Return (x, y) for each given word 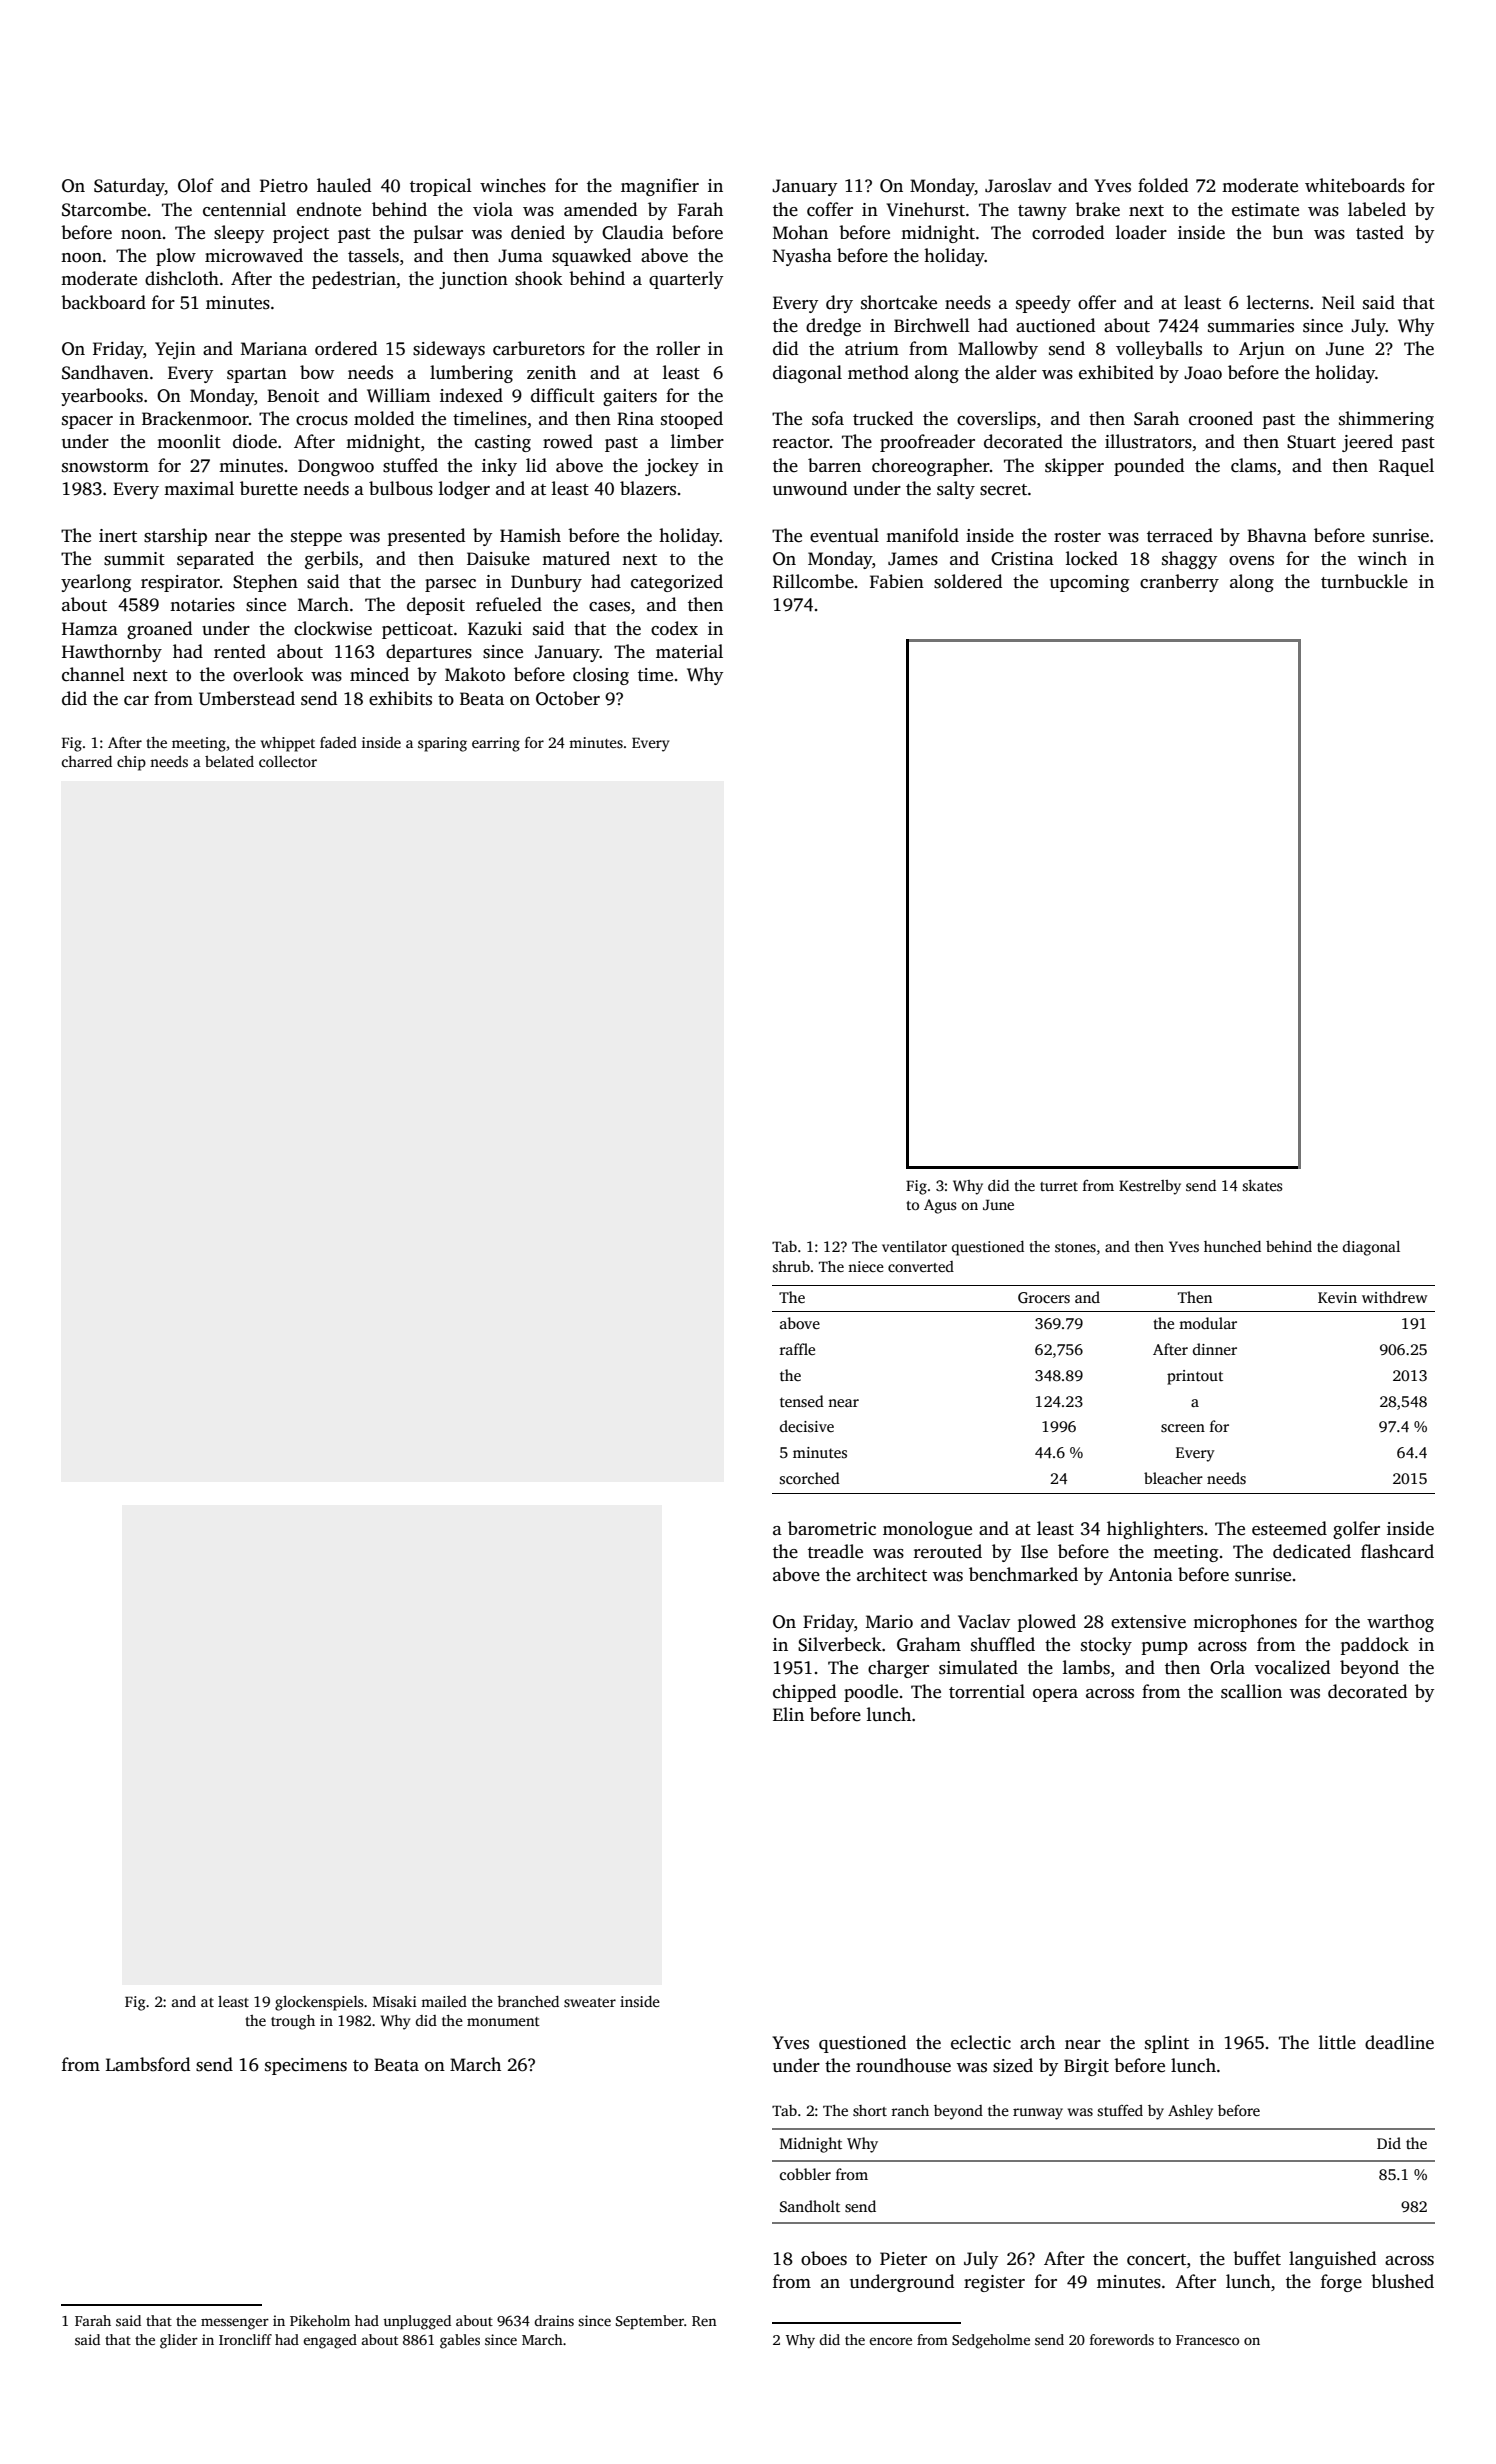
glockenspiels (319, 2003)
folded (1163, 185)
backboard (103, 302)
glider (179, 2341)
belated (229, 761)
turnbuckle (1364, 581)
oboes (824, 2258)
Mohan (800, 232)
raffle (797, 1349)
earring (496, 744)
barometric (832, 1528)
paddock (1375, 1646)
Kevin (1337, 1297)
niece (866, 1266)
